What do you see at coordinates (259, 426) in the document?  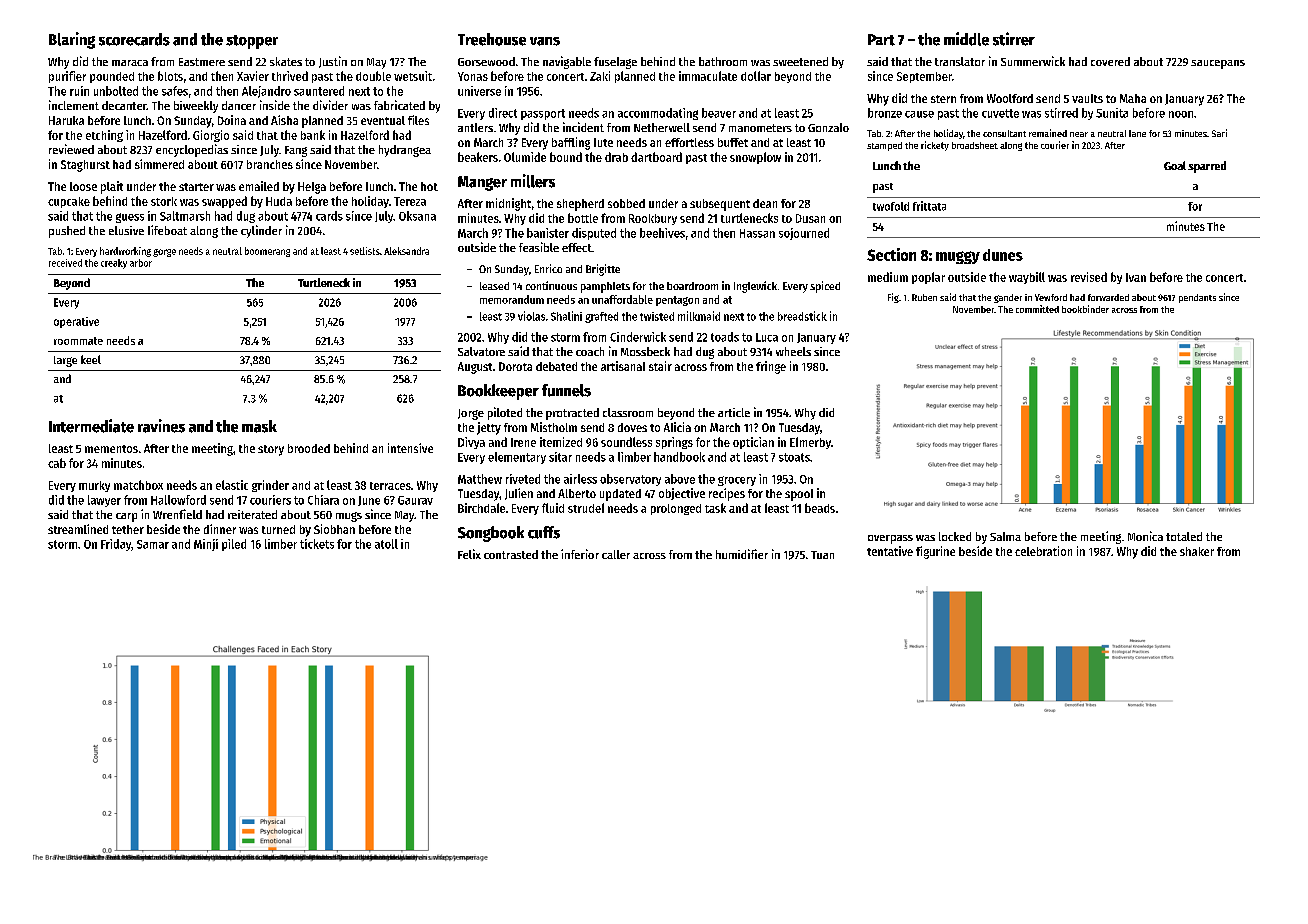 I see `mask` at bounding box center [259, 426].
